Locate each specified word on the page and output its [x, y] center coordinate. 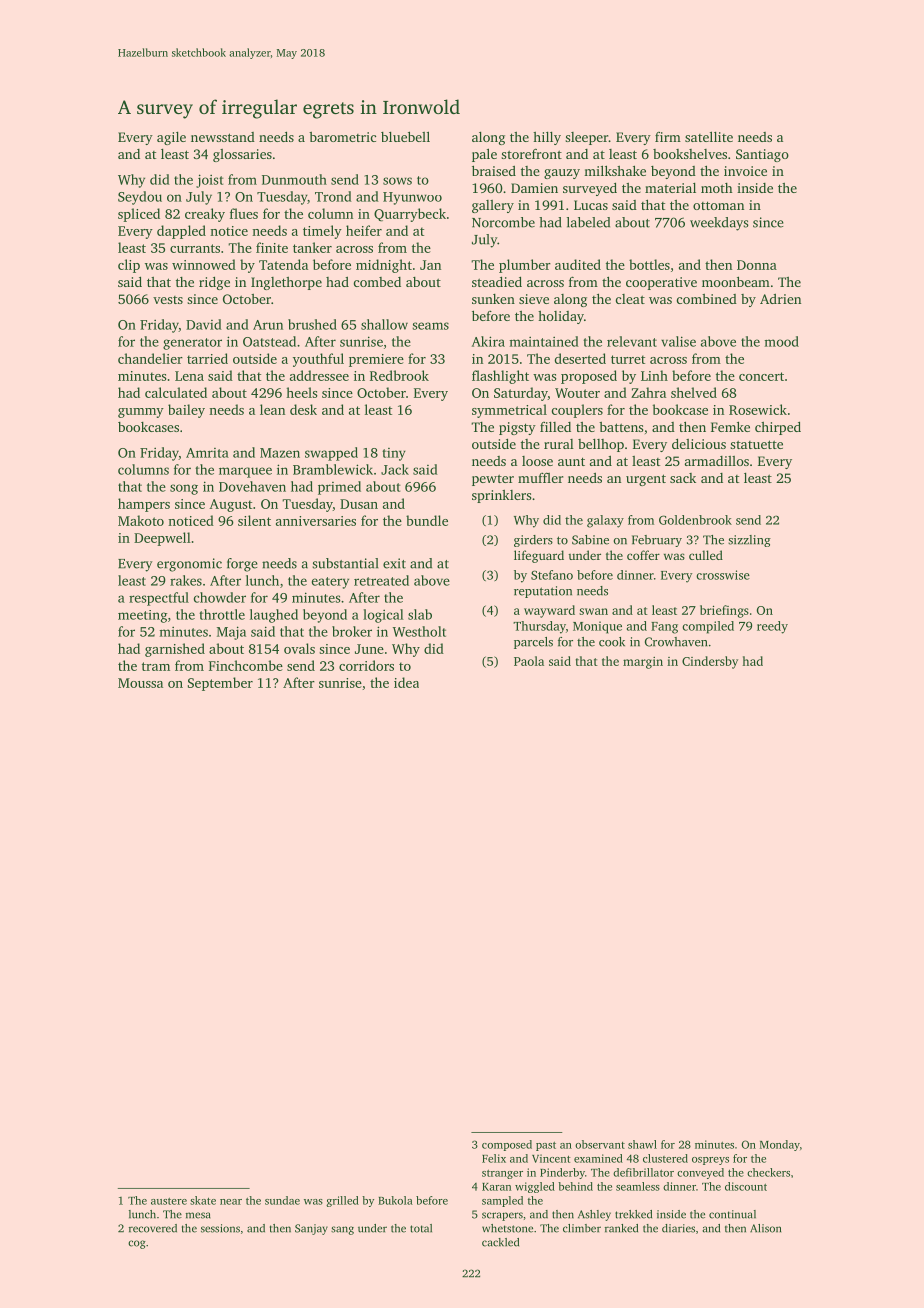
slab [420, 614]
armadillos [717, 461]
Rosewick [758, 409]
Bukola [395, 1200]
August [230, 505]
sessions [220, 1228]
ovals [299, 648]
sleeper [587, 138]
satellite [709, 136]
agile [171, 138]
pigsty [517, 428]
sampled [502, 1201]
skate [203, 1200]
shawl [642, 1144]
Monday [780, 1145]
